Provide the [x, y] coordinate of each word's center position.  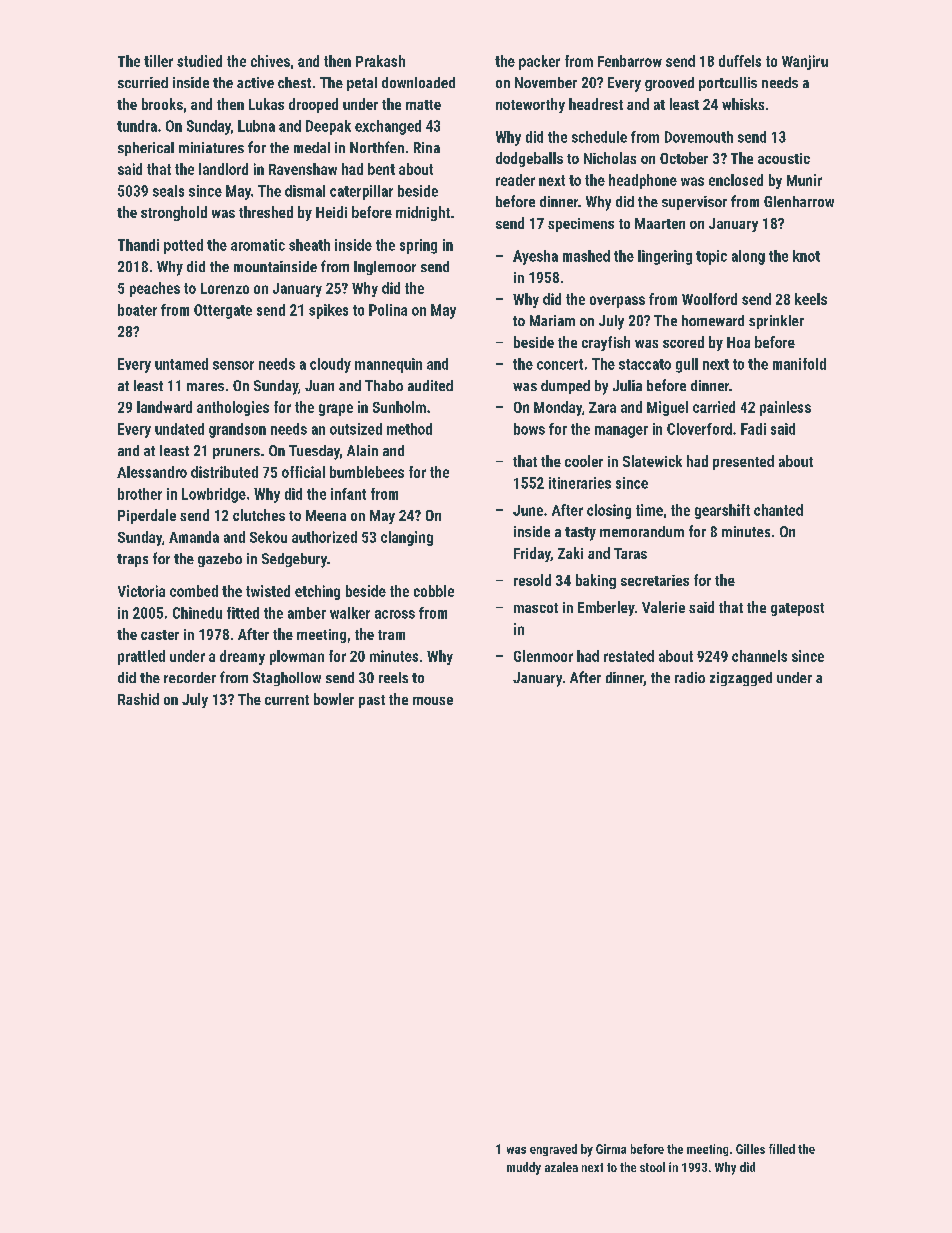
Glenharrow [799, 201]
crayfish [606, 343]
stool [652, 1167]
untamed [181, 364]
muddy [524, 1168]
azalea [561, 1167]
